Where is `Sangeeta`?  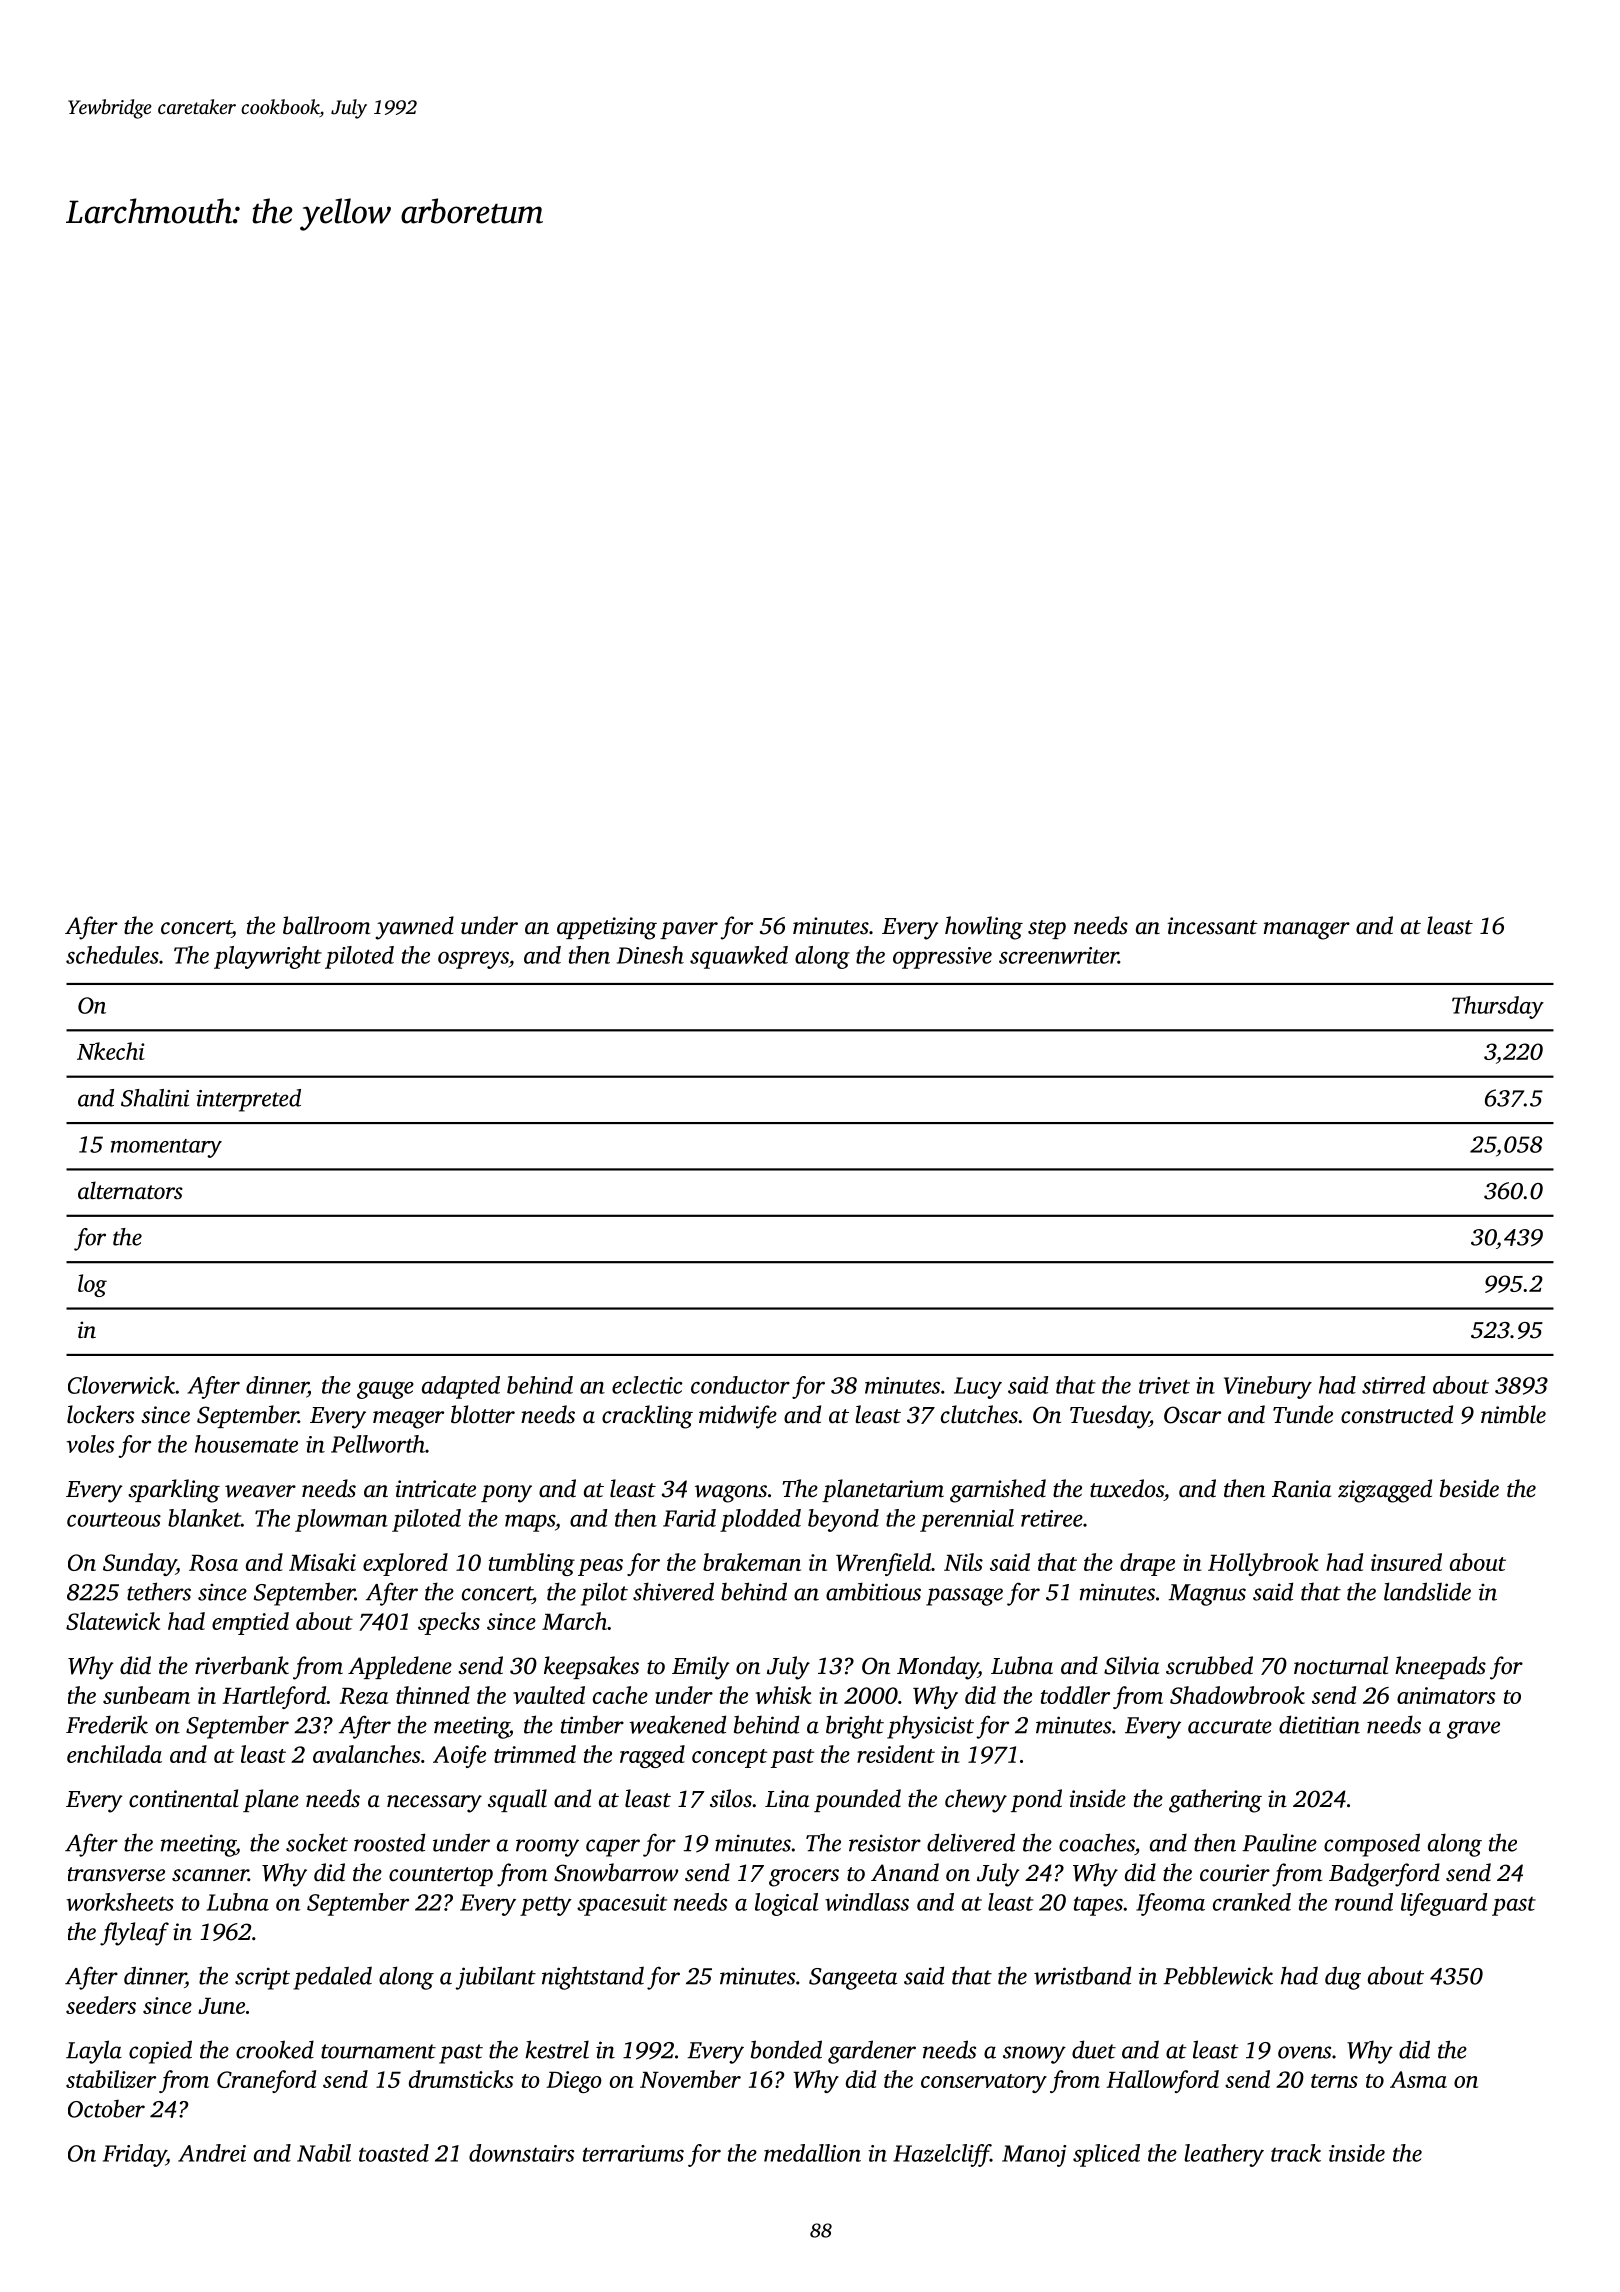
Sangeeta is located at coordinates (853, 1979).
